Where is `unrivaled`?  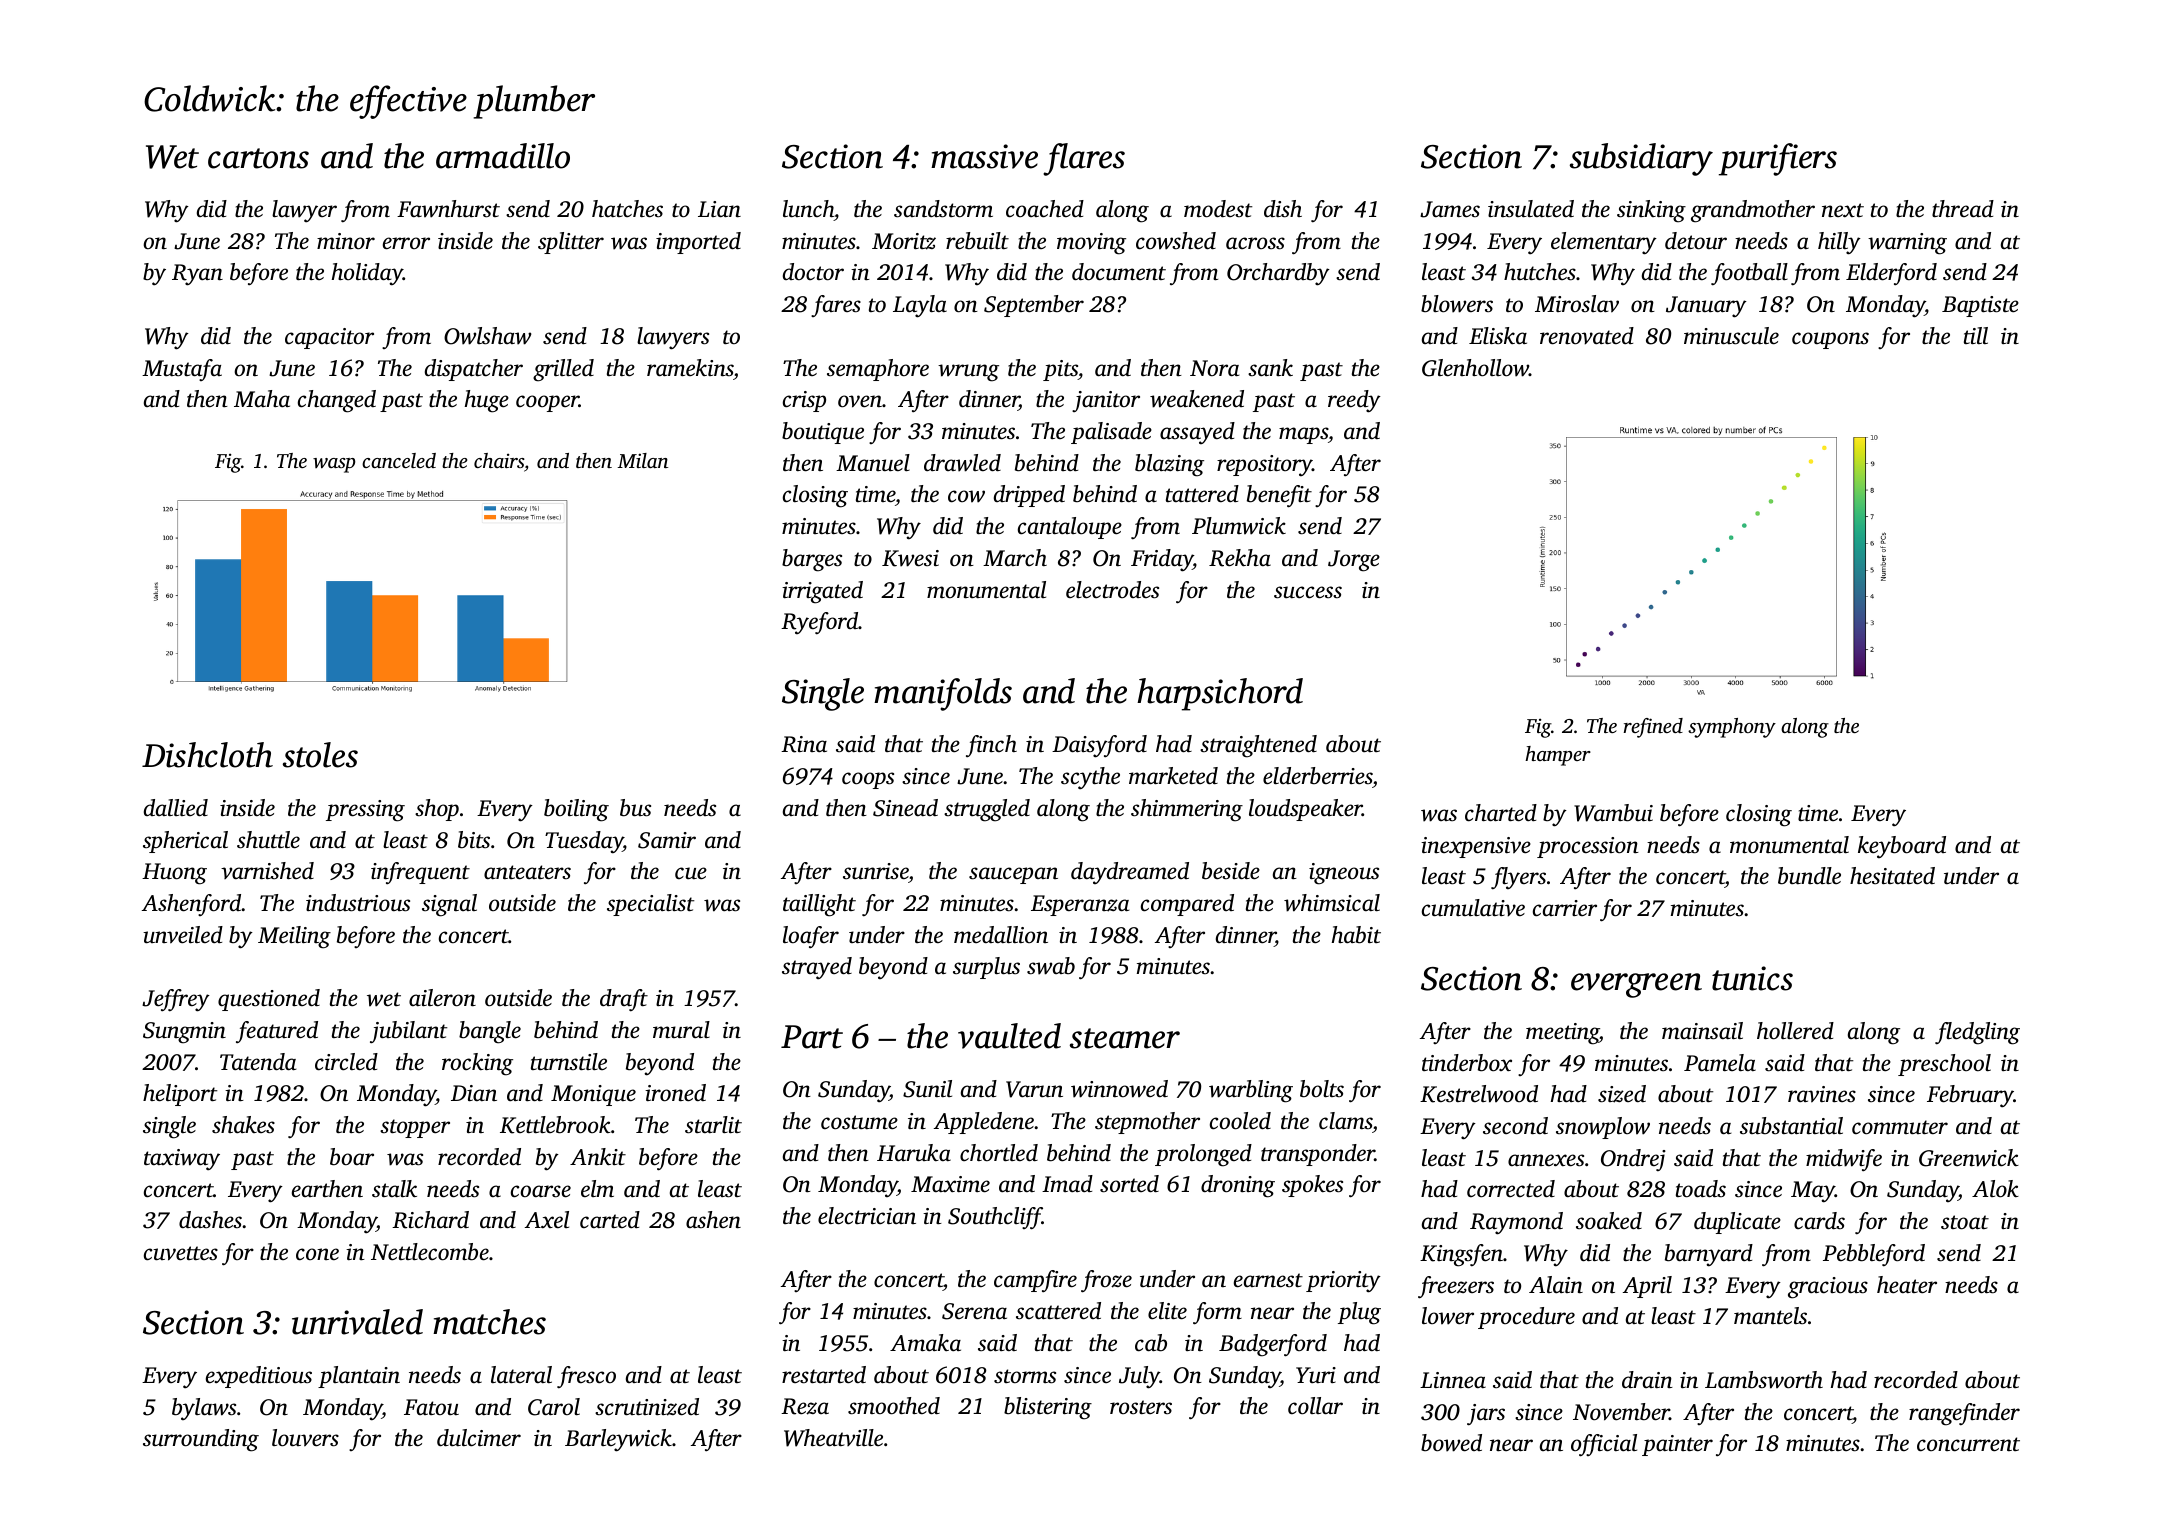 unrivaled is located at coordinates (357, 1322).
